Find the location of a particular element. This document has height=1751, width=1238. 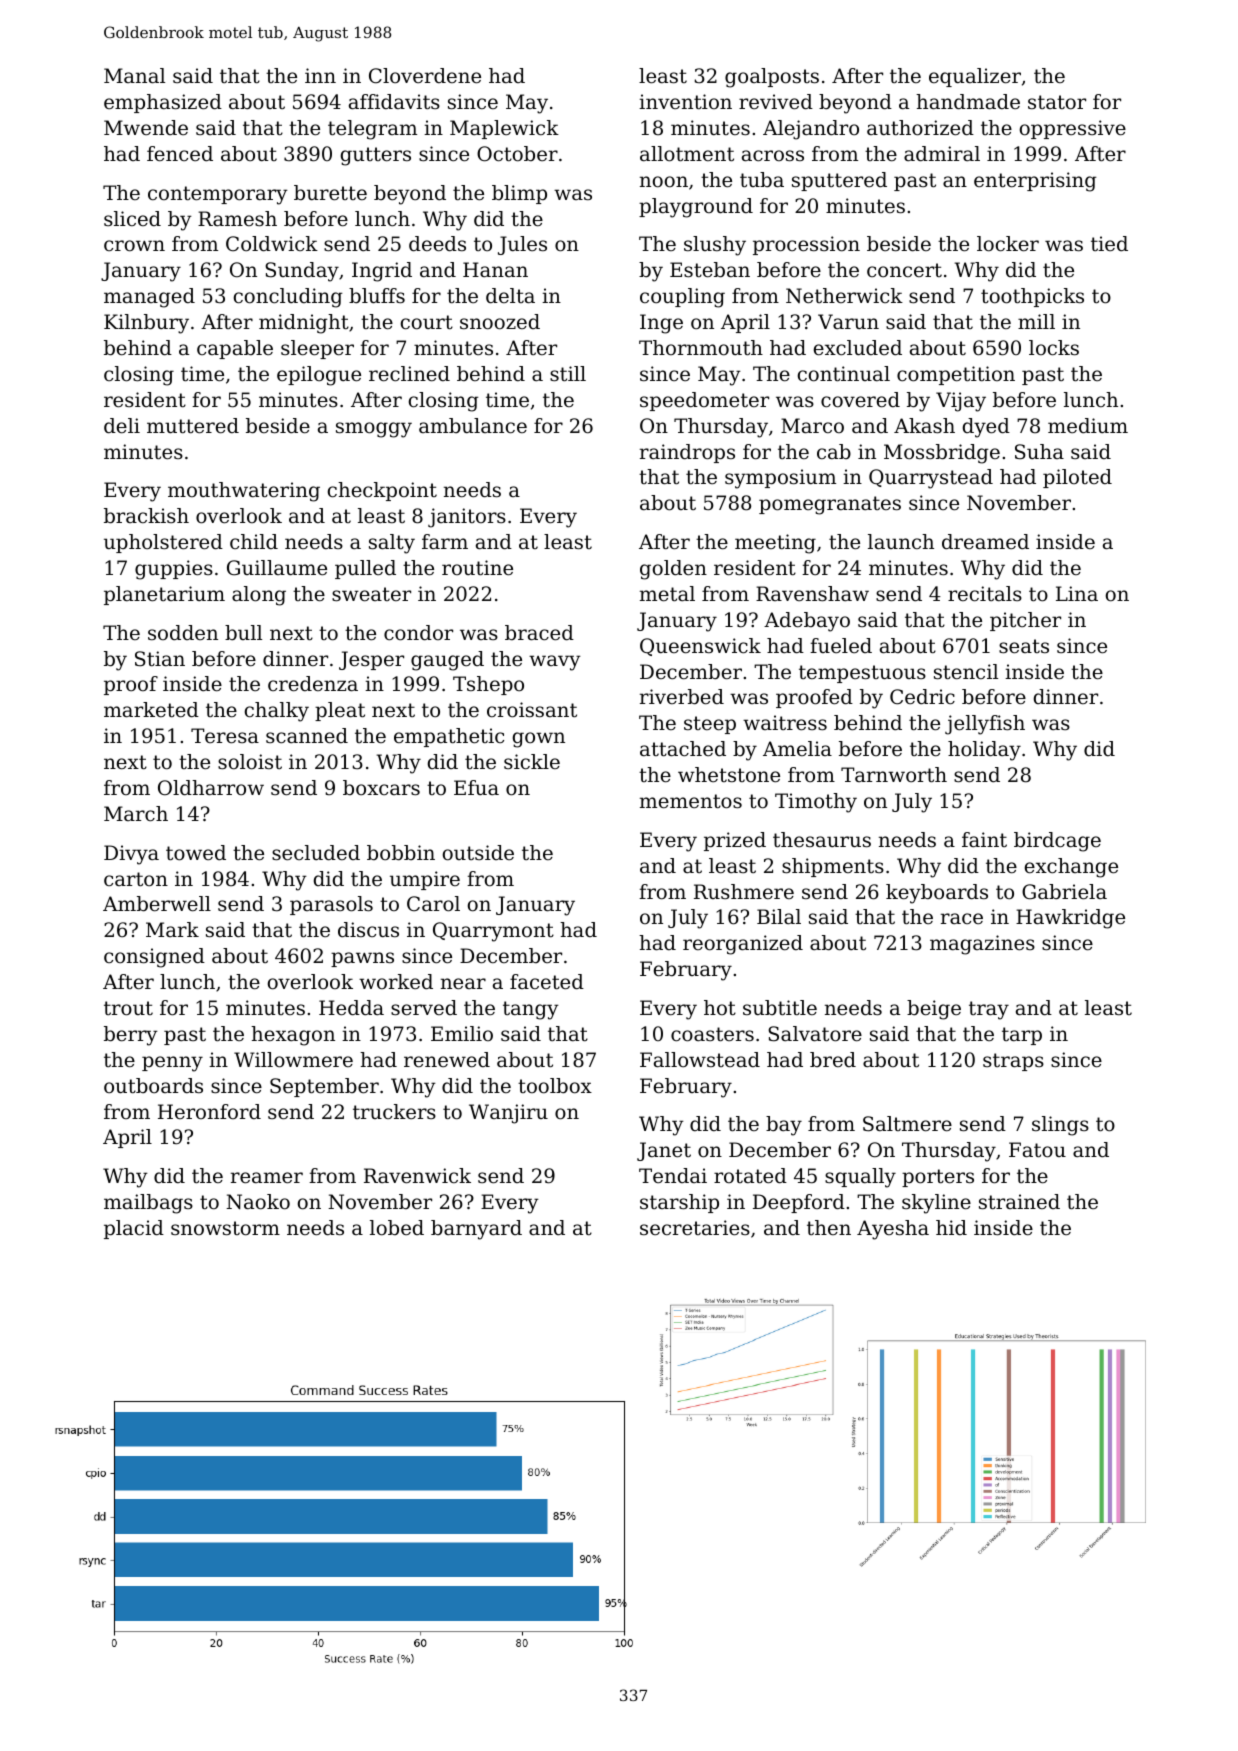

hid is located at coordinates (951, 1227).
